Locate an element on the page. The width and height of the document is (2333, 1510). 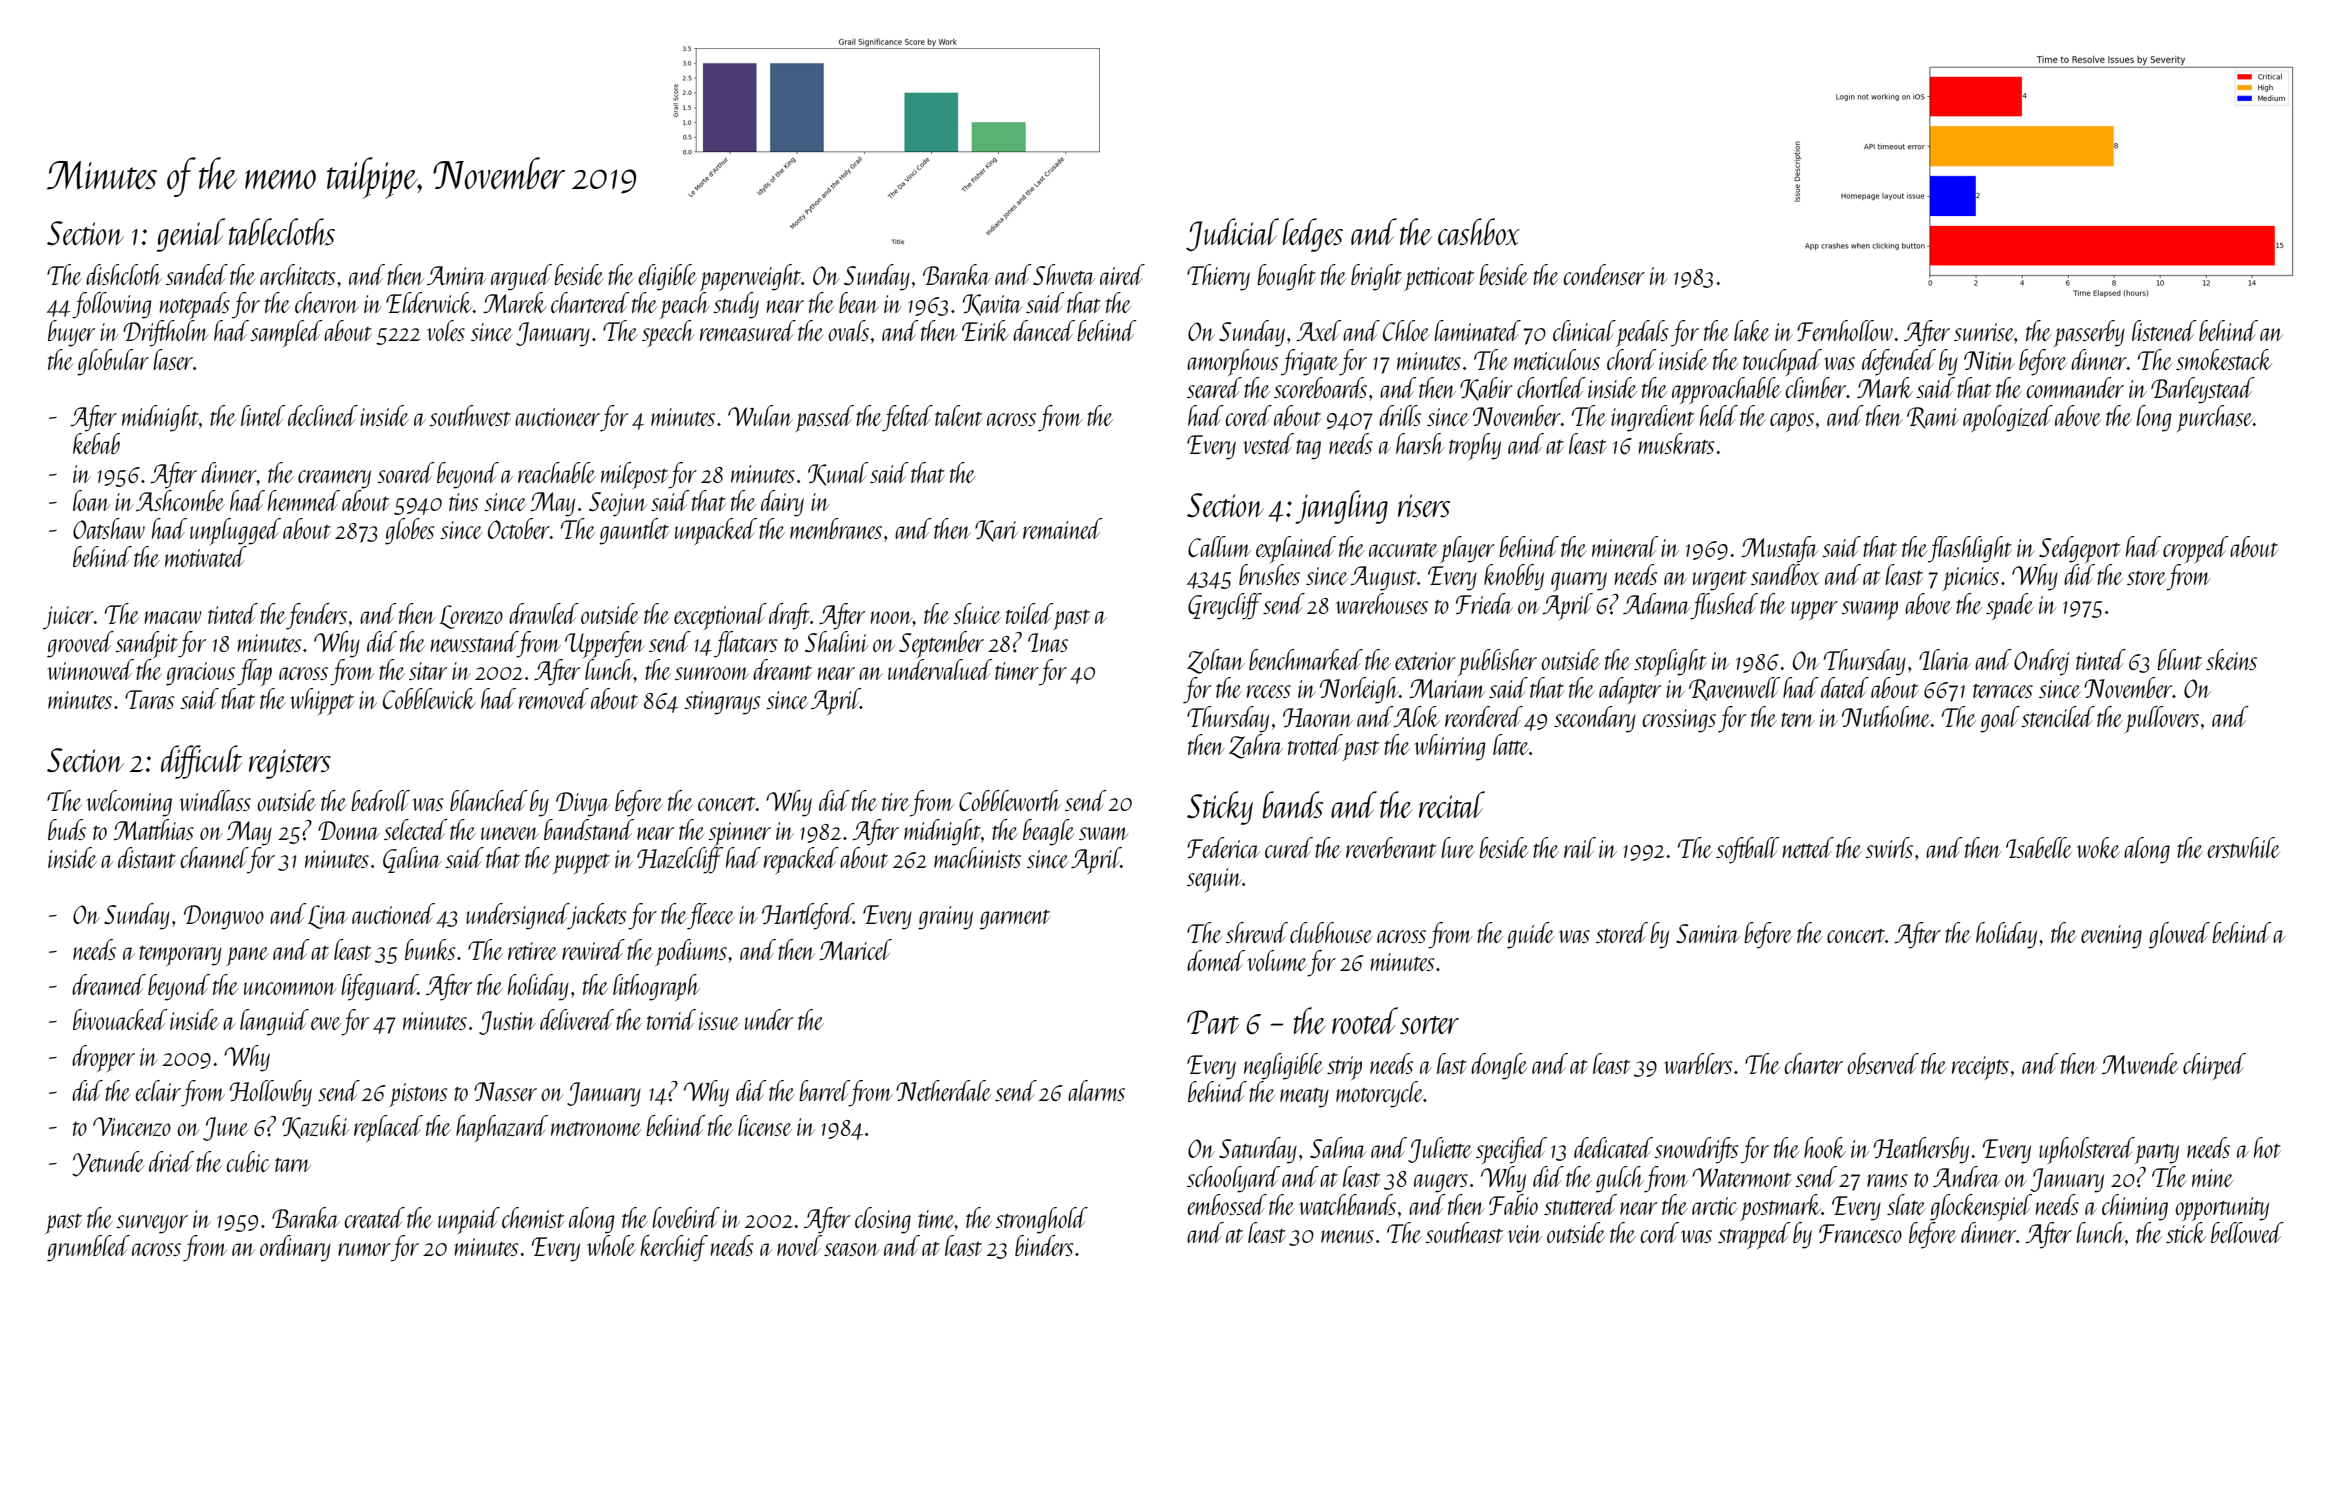
softball is located at coordinates (1747, 850).
